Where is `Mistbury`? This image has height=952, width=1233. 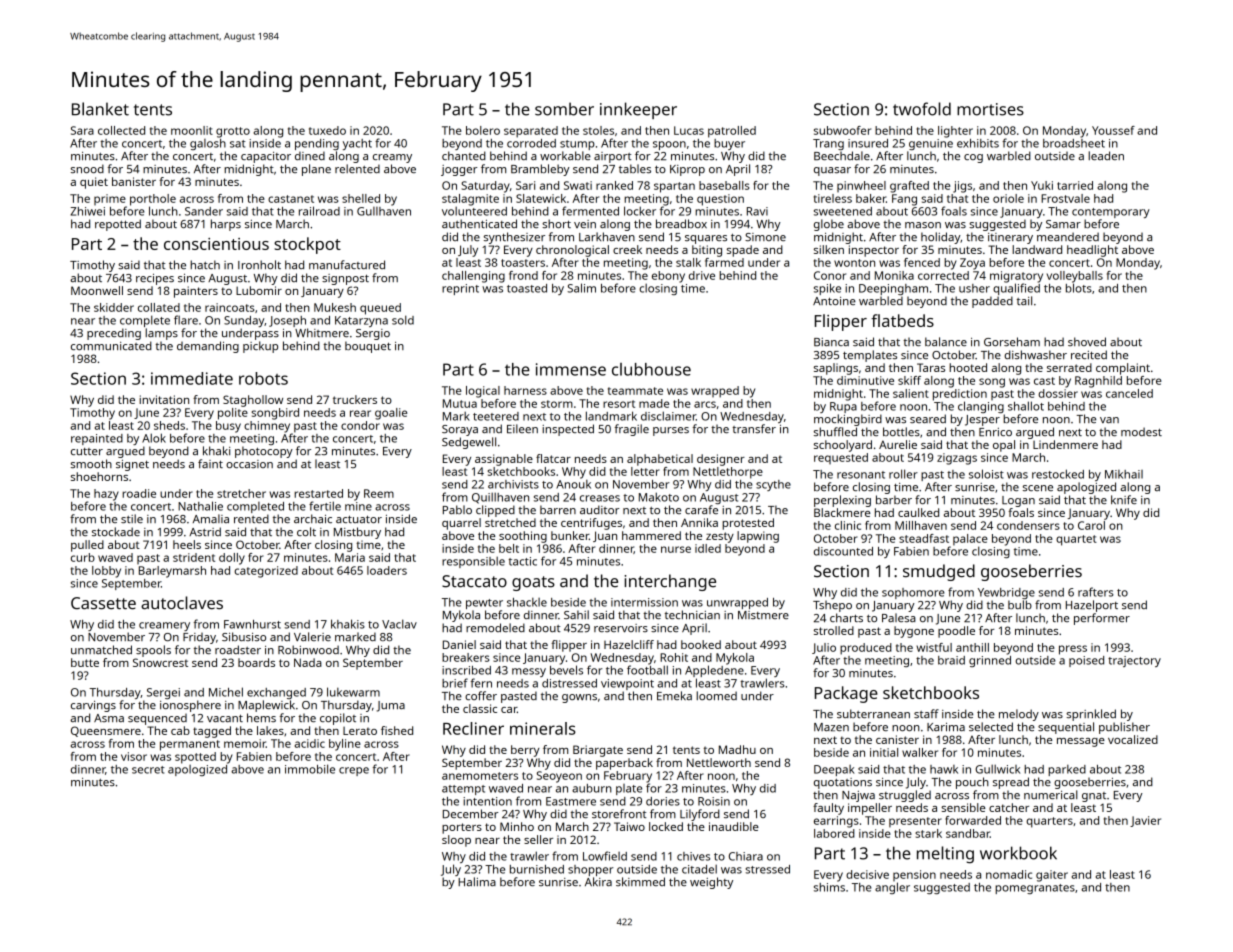 Mistbury is located at coordinates (357, 533).
